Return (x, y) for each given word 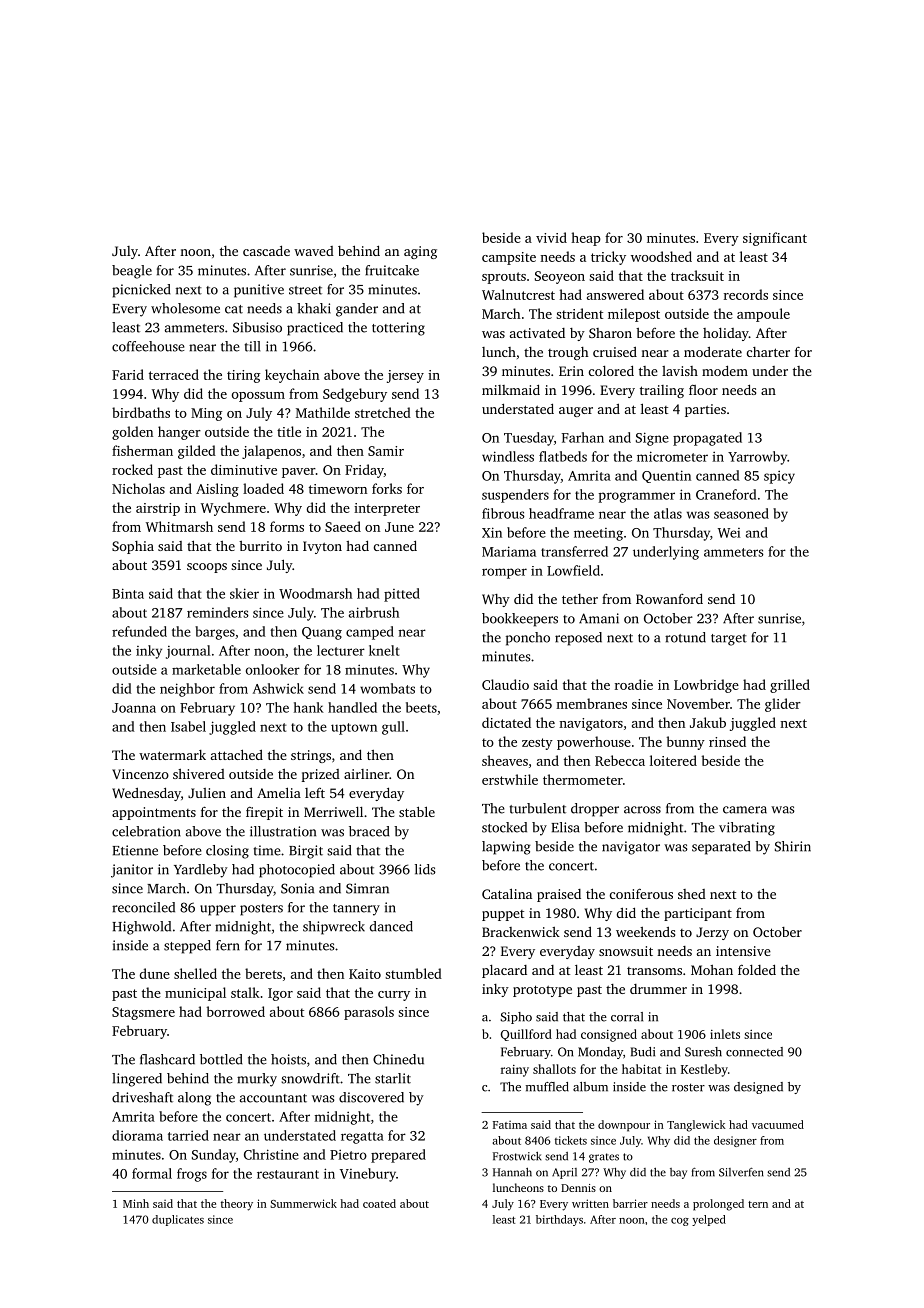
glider (783, 705)
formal (152, 1173)
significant (775, 239)
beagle (132, 272)
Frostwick (517, 1156)
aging (420, 252)
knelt (384, 650)
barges (215, 633)
